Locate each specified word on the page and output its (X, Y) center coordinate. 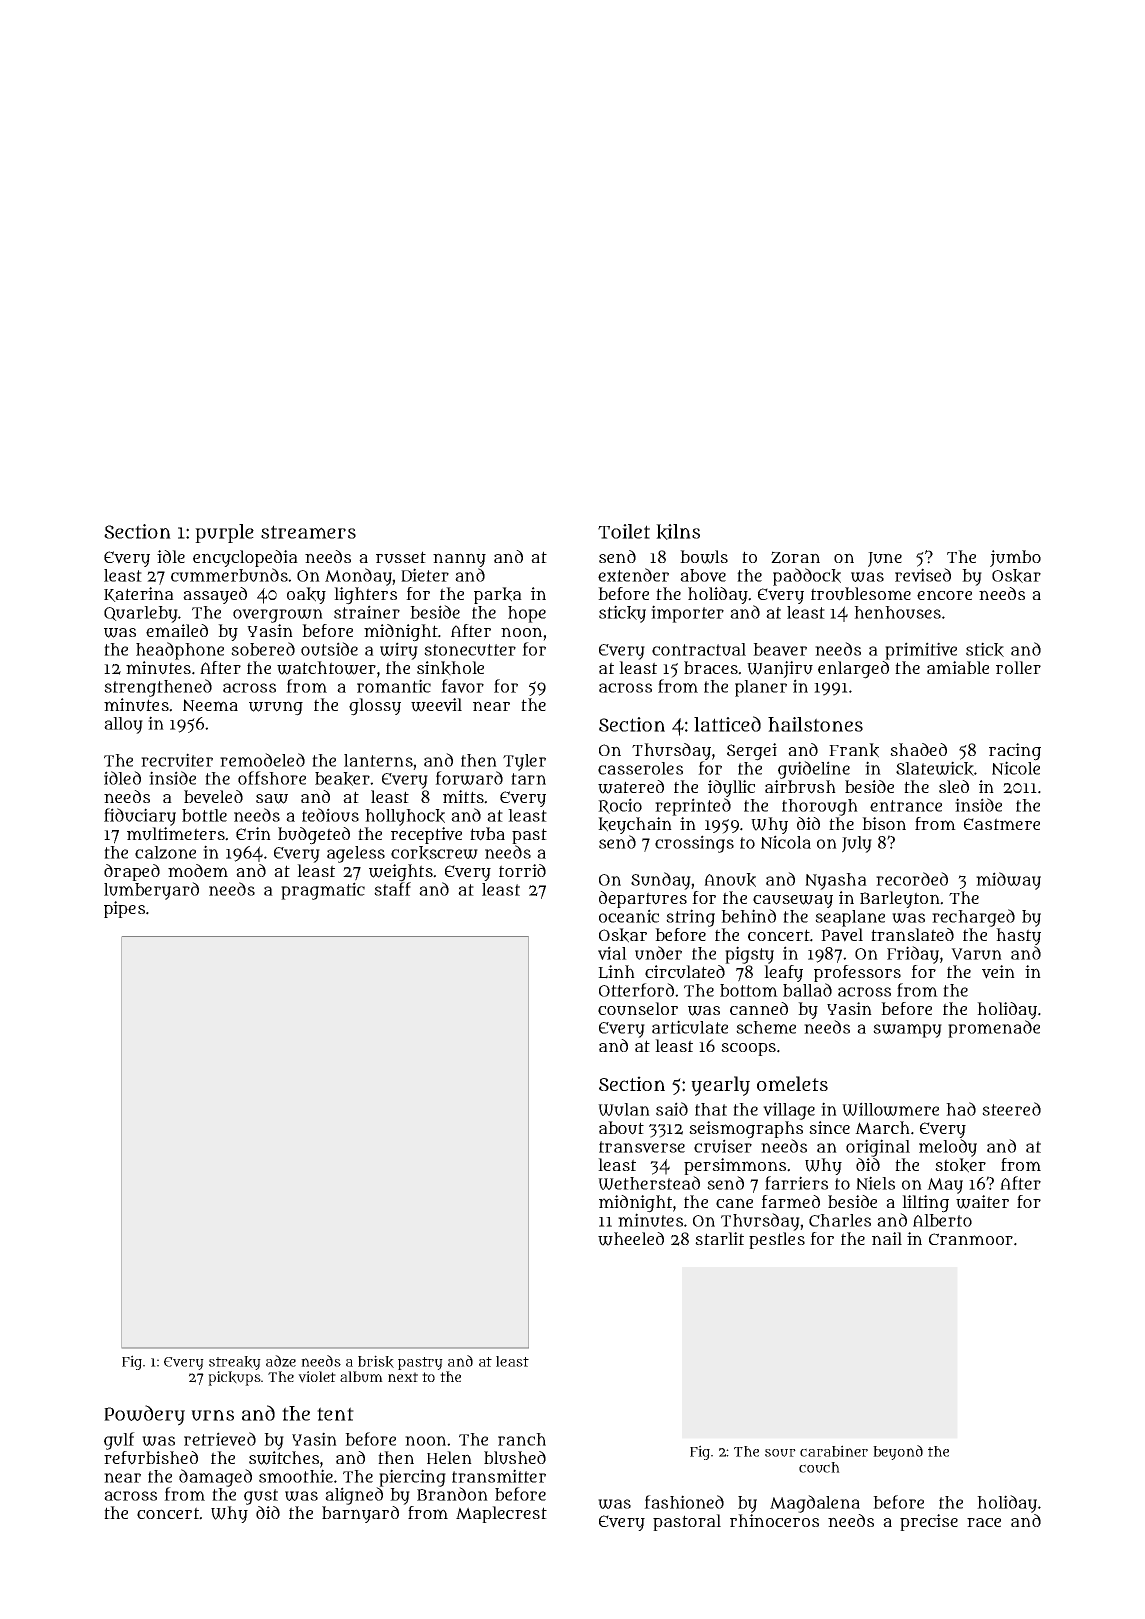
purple (224, 533)
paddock (807, 577)
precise (929, 1522)
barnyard (360, 1514)
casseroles (640, 768)
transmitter (499, 1476)
